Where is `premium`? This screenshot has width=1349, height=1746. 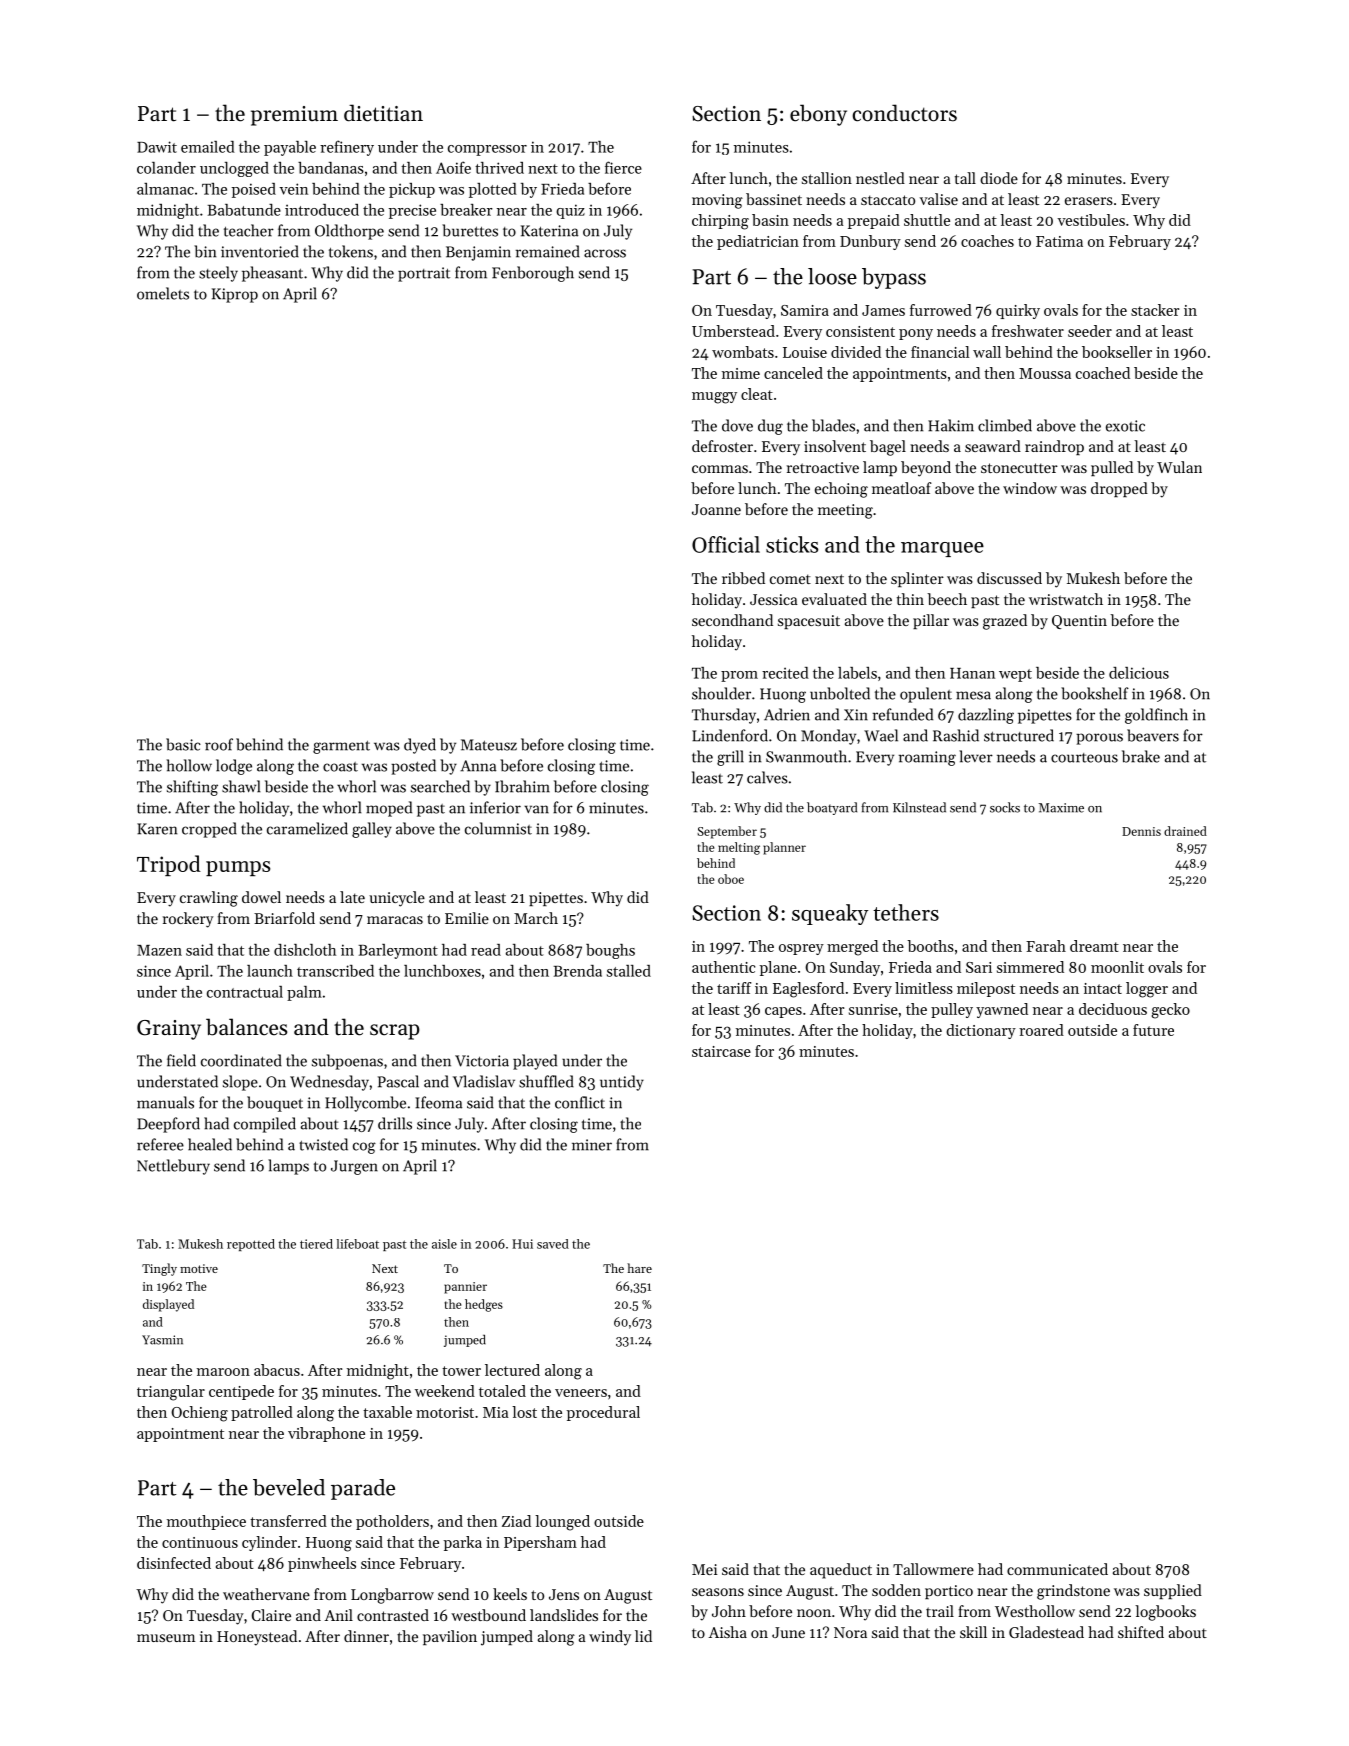 premium is located at coordinates (294, 116).
